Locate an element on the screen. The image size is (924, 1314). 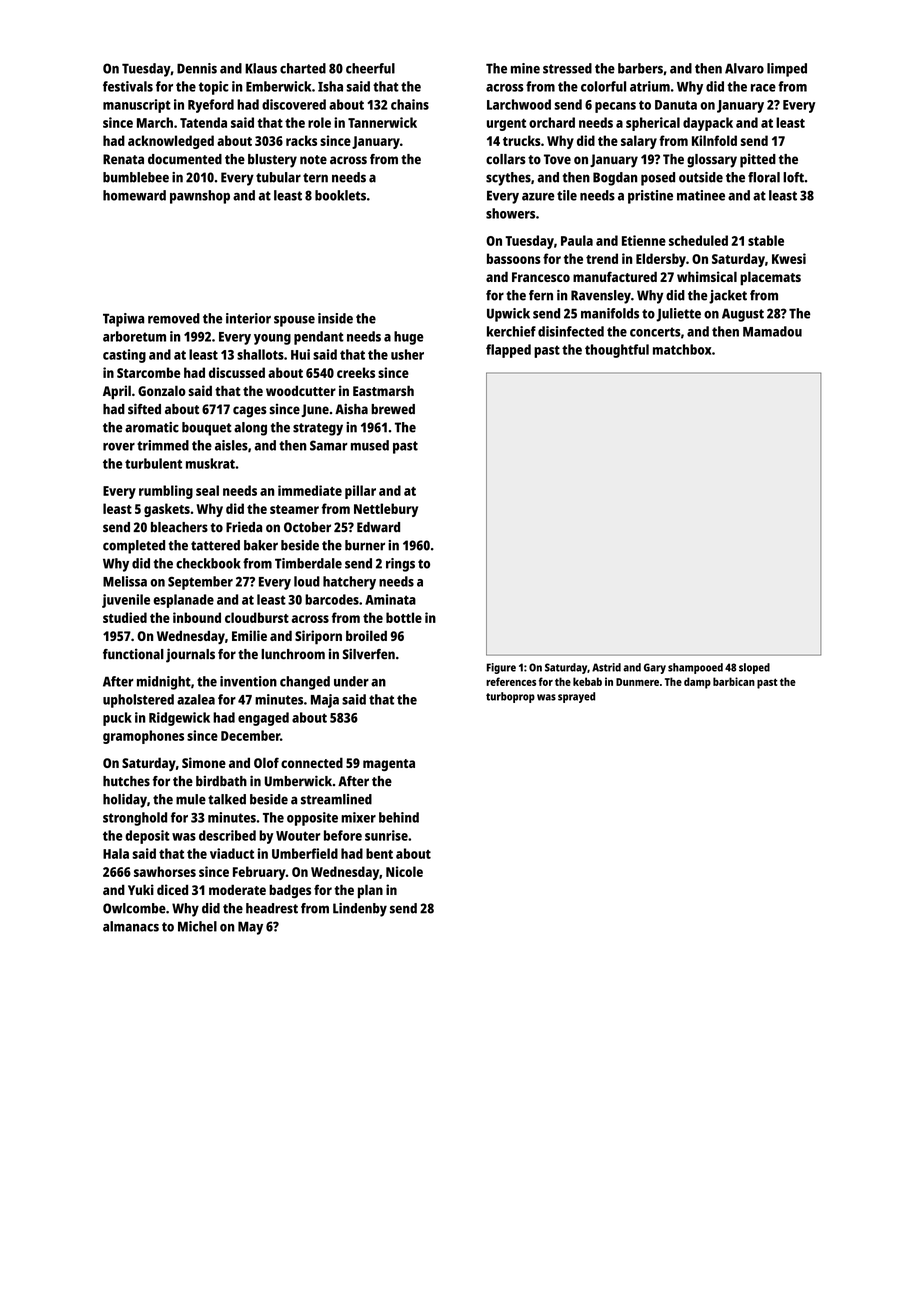
Renata is located at coordinates (123, 159).
